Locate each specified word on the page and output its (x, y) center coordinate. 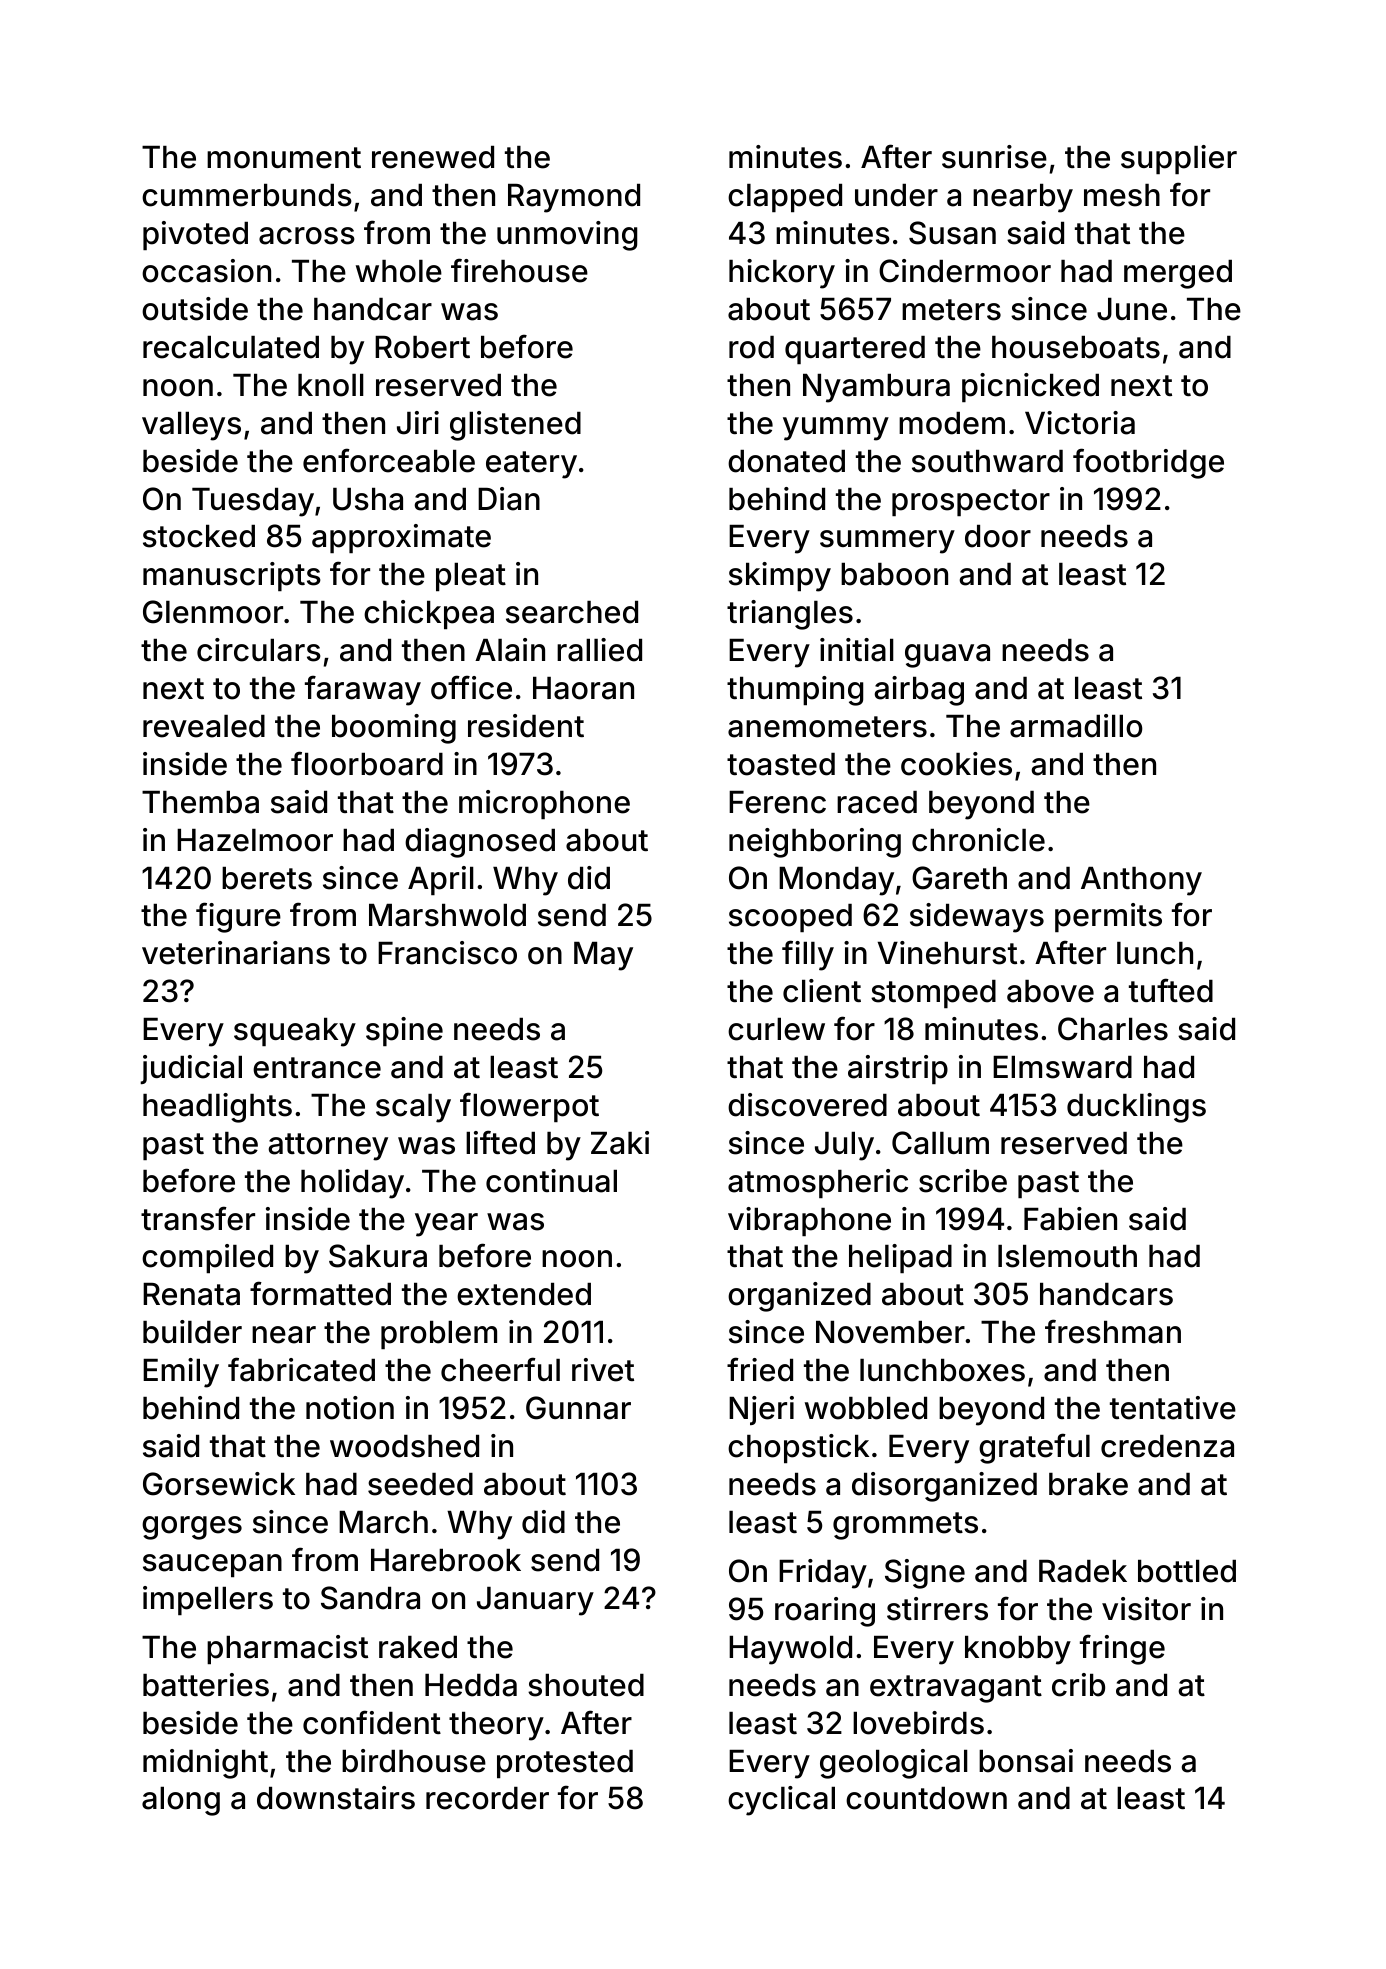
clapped (785, 198)
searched (572, 612)
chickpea (429, 614)
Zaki (620, 1143)
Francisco (447, 953)
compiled (207, 1258)
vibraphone (809, 1221)
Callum (940, 1143)
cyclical (781, 1801)
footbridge (1148, 463)
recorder (487, 1798)
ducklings (1136, 1108)
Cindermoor (965, 271)
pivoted (195, 235)
